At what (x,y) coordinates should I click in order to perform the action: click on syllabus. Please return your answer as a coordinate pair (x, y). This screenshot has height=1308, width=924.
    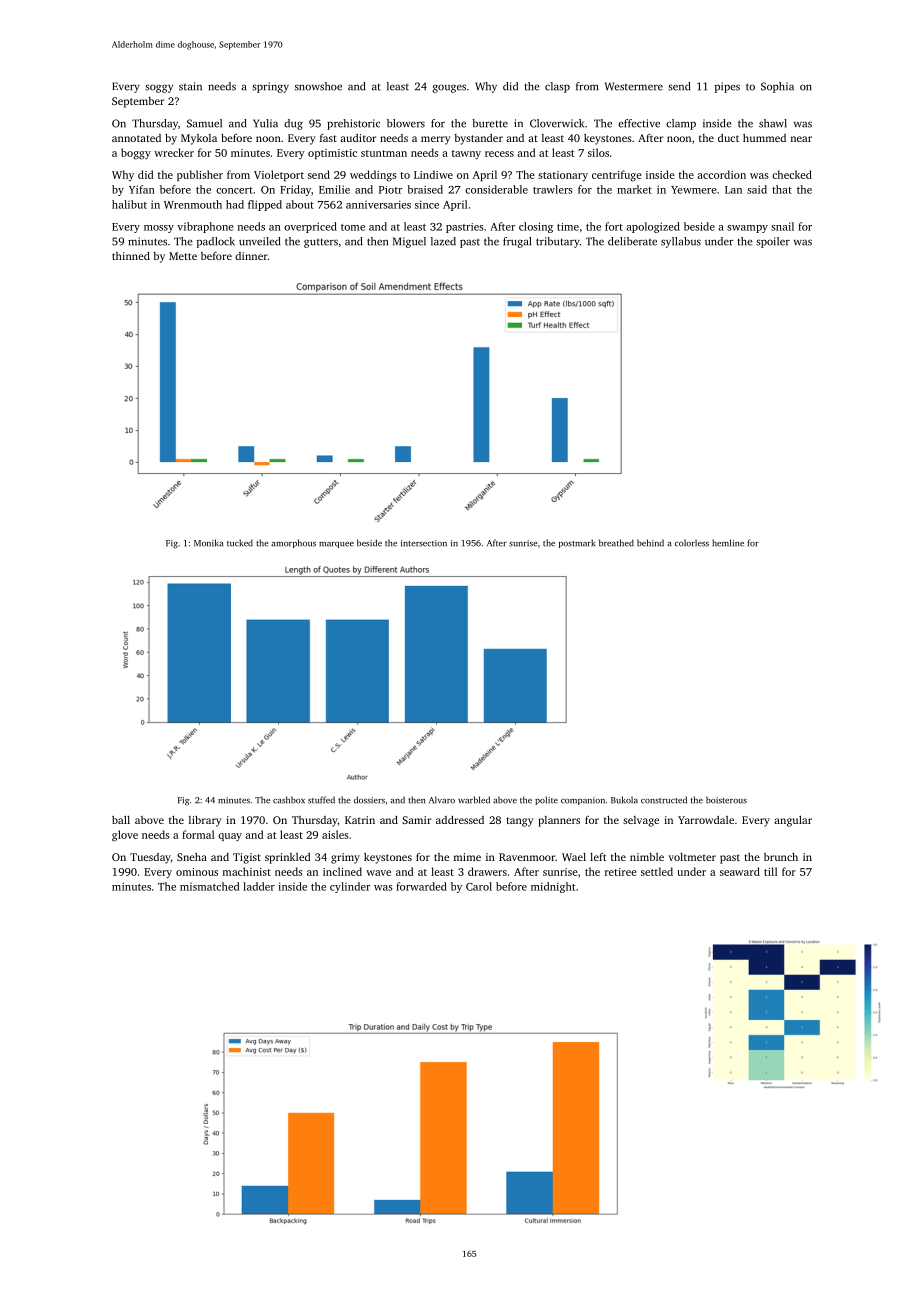
    Looking at the image, I should click on (681, 242).
